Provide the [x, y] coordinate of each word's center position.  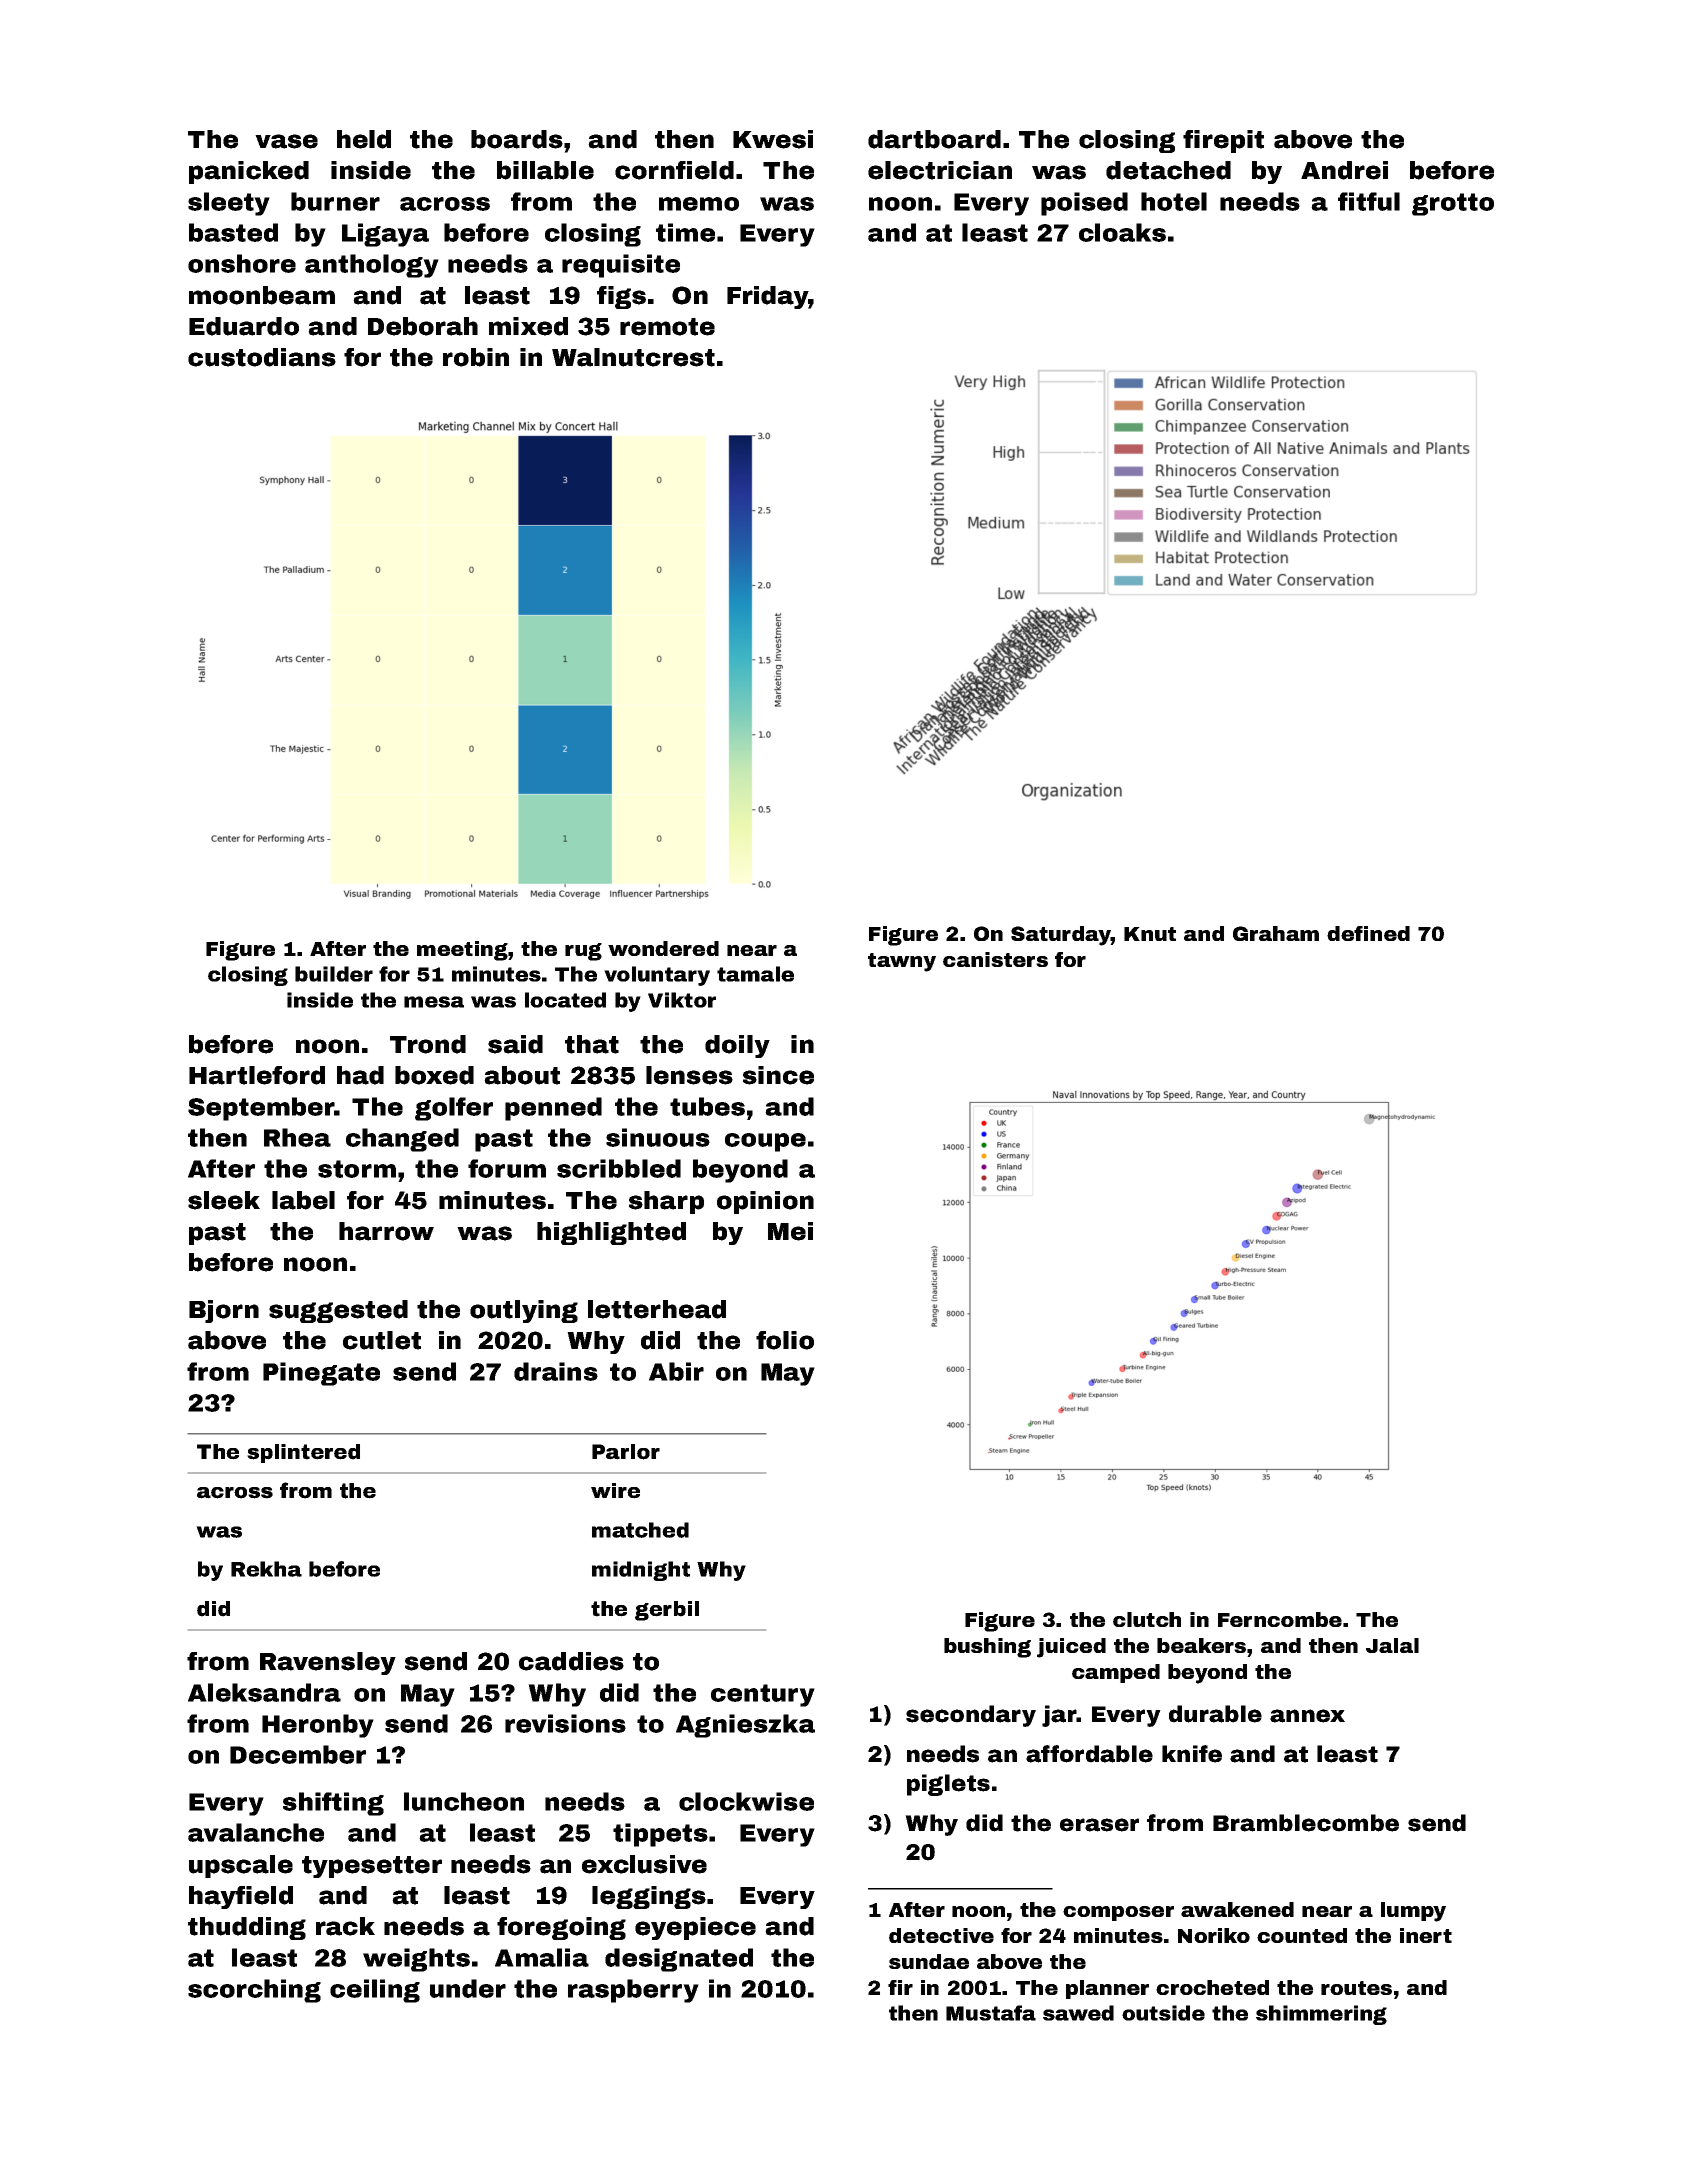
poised [1084, 204]
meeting [462, 951]
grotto [1453, 204]
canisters [995, 959]
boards [517, 139]
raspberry [633, 1991]
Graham [1276, 933]
